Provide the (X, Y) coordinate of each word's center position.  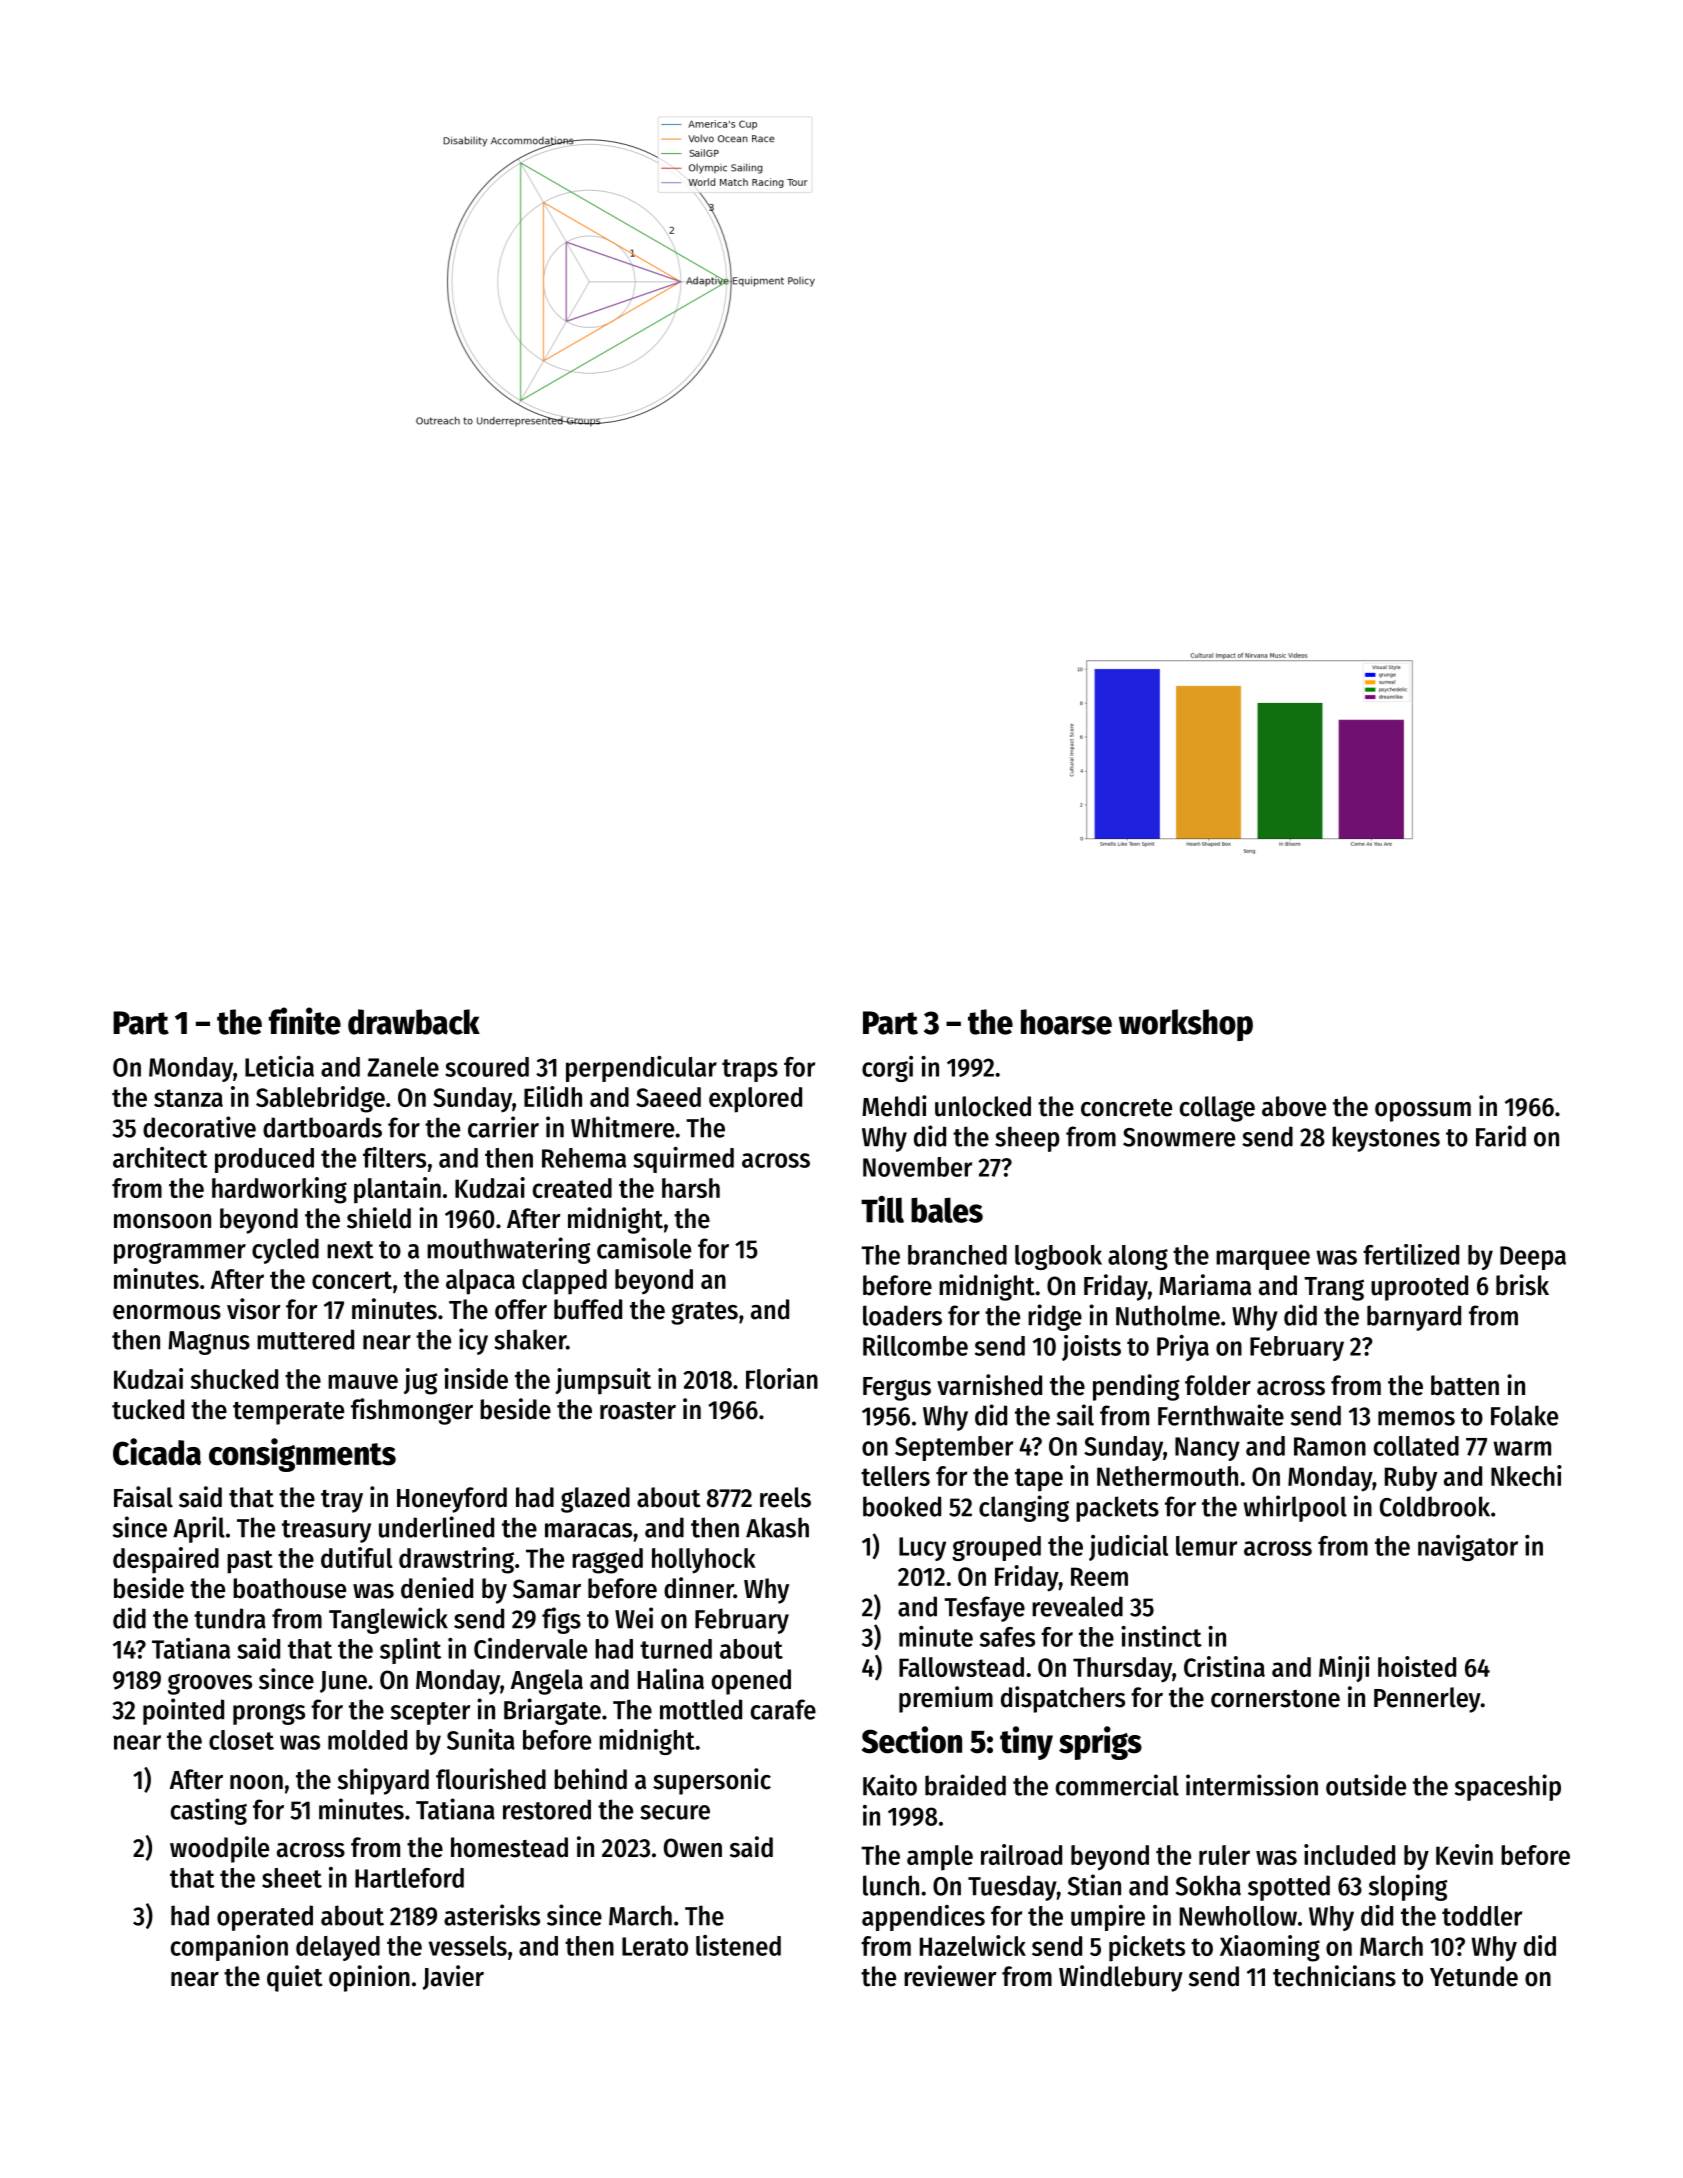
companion (229, 1948)
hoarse (1066, 1022)
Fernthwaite (1221, 1415)
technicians (1334, 1976)
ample (940, 1858)
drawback (414, 1022)
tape (1039, 1480)
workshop (1186, 1025)
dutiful (356, 1557)
